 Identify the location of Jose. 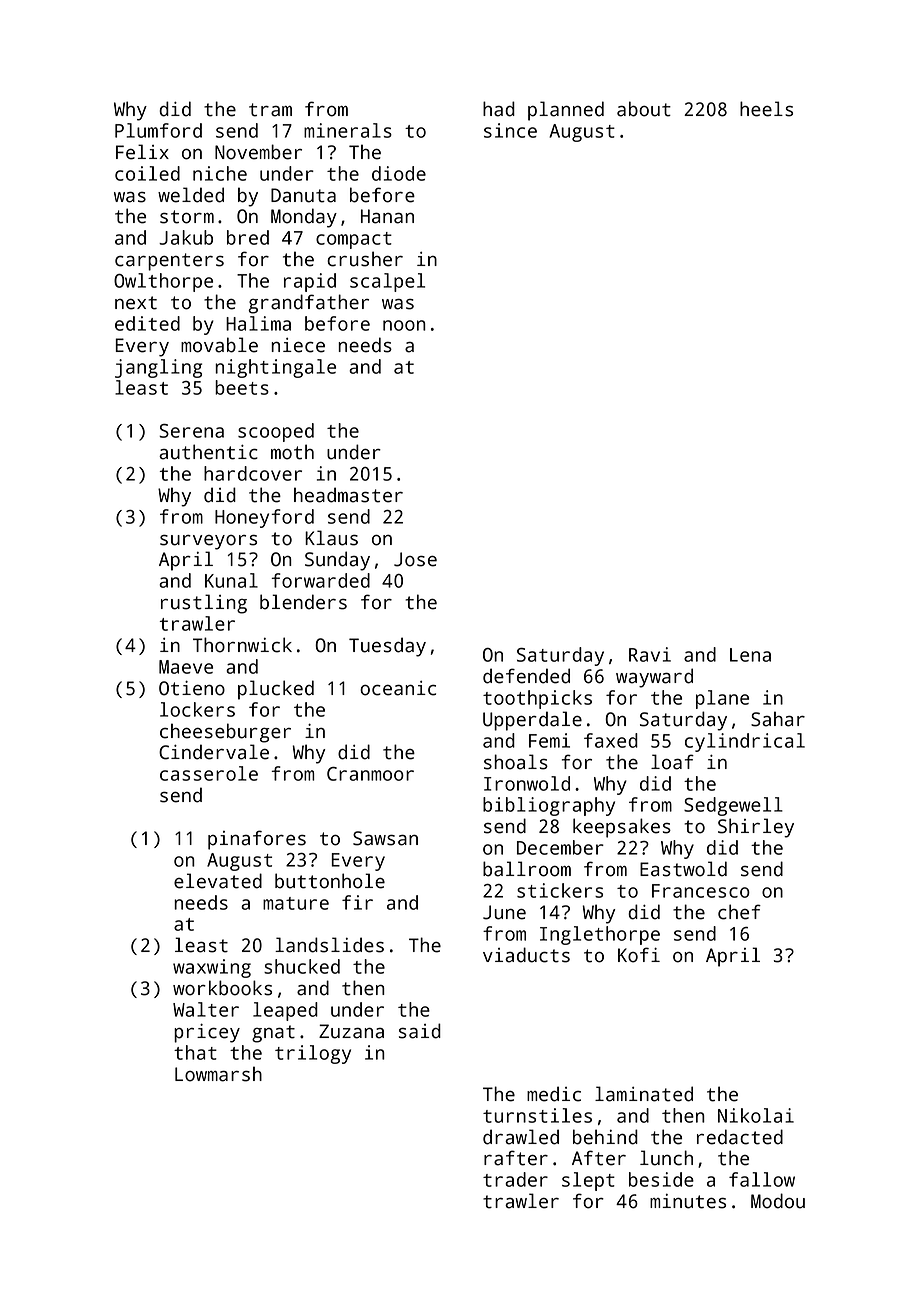
(415, 559).
